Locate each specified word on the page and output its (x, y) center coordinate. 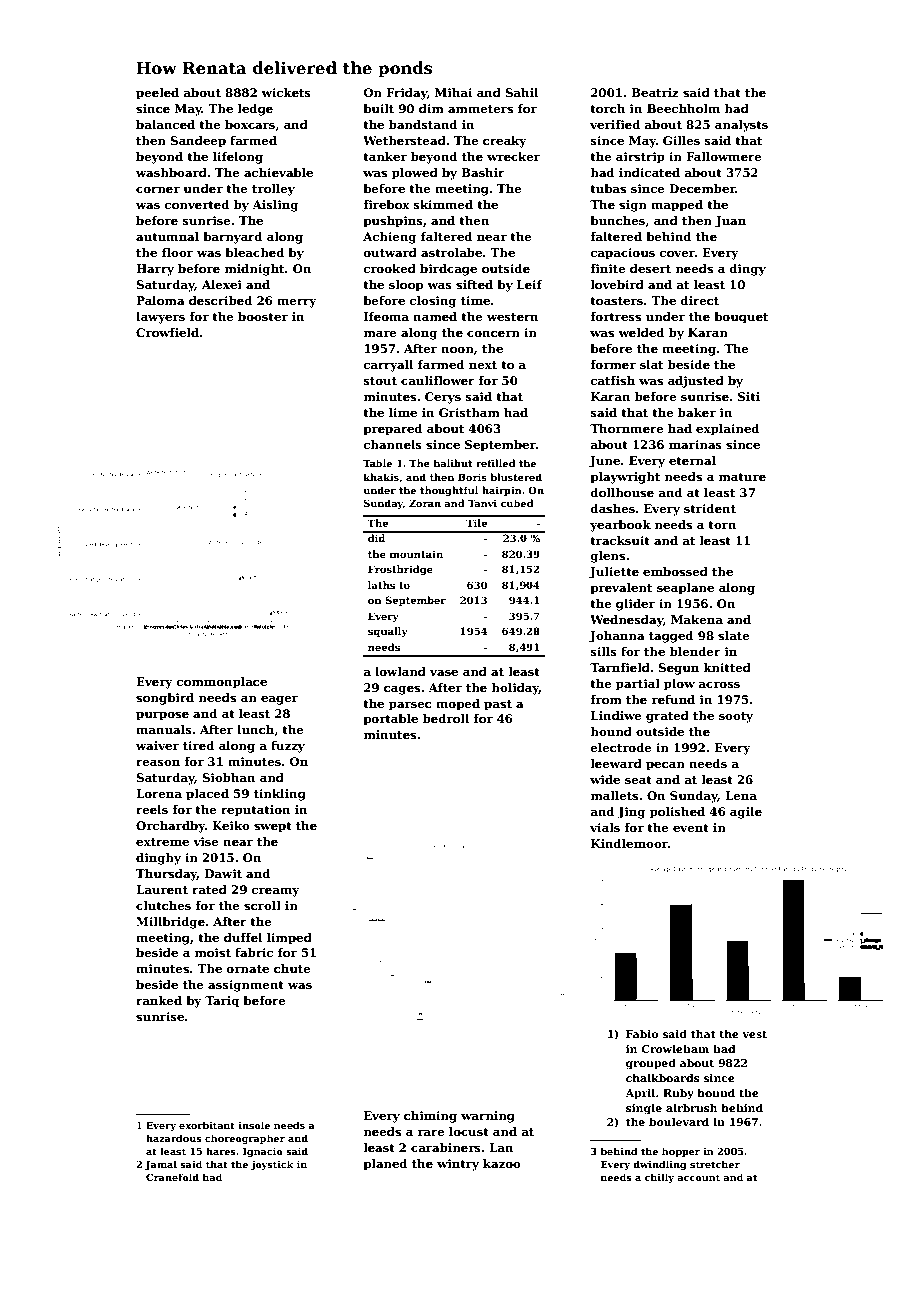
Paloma (160, 300)
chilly (659, 1178)
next (483, 365)
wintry (458, 1165)
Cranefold (172, 1177)
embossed (675, 571)
